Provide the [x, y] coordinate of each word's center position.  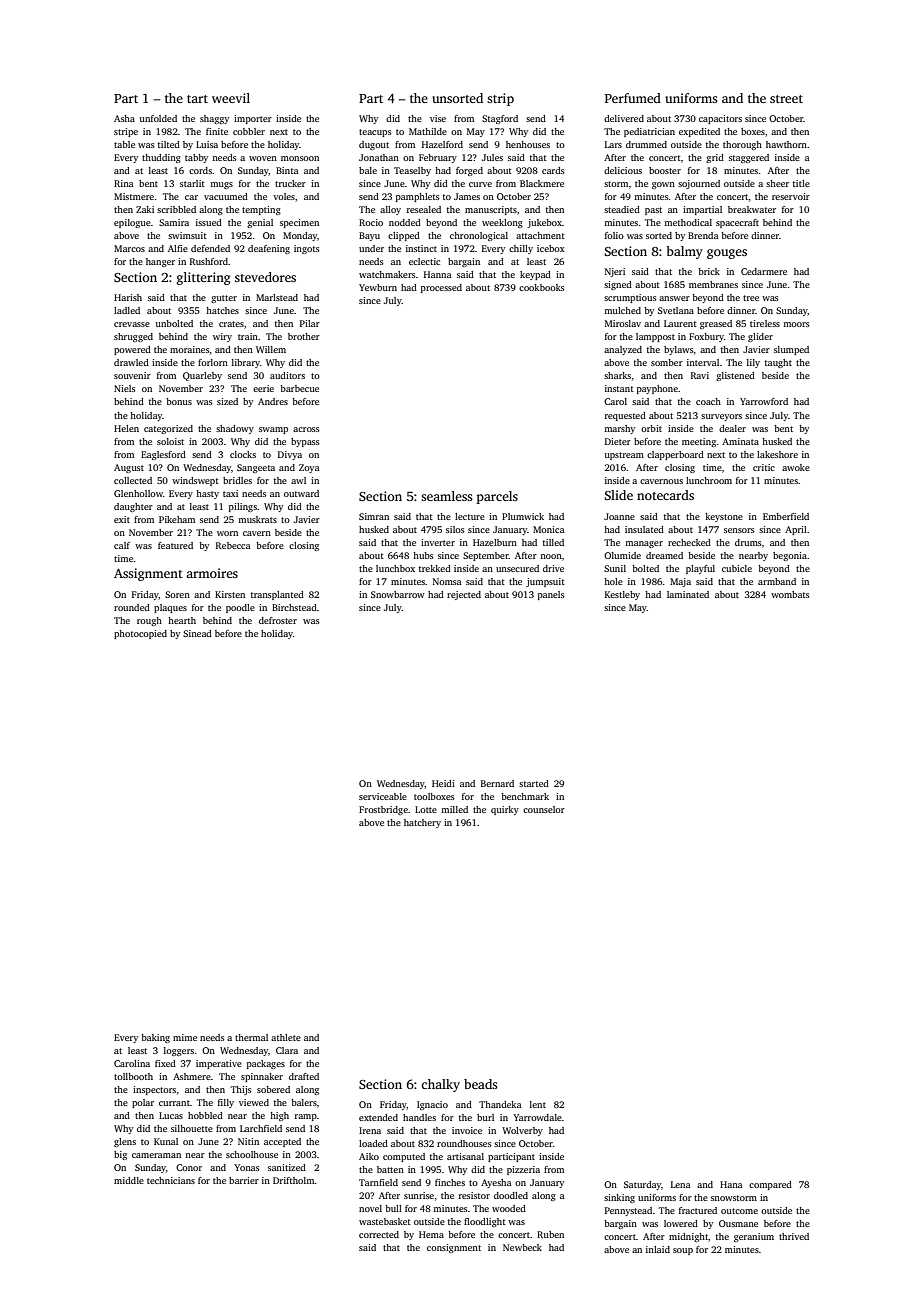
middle [129, 1180]
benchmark [525, 796]
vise [438, 118]
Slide [618, 495]
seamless [446, 496]
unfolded [158, 118]
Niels [125, 388]
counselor [544, 809]
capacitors [720, 119]
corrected [379, 1234]
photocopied [140, 634]
